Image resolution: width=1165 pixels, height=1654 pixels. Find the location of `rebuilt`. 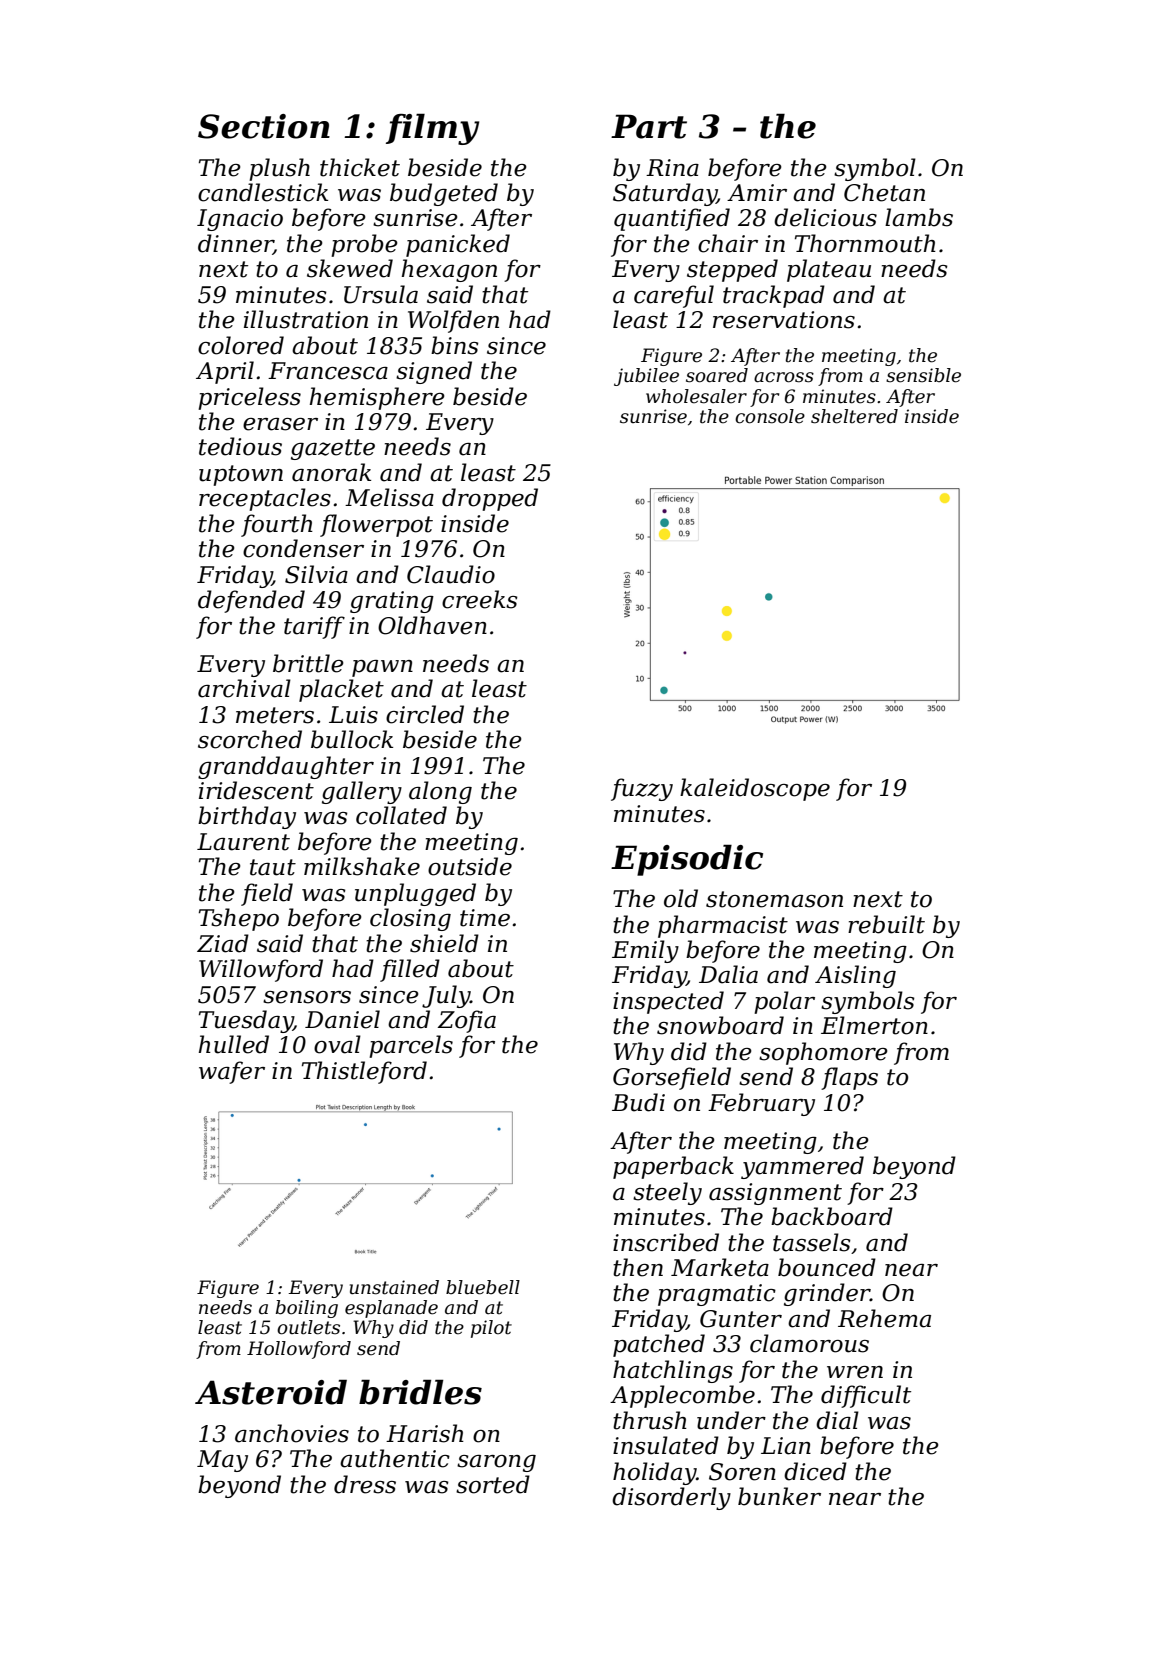

rebuilt is located at coordinates (886, 924).
